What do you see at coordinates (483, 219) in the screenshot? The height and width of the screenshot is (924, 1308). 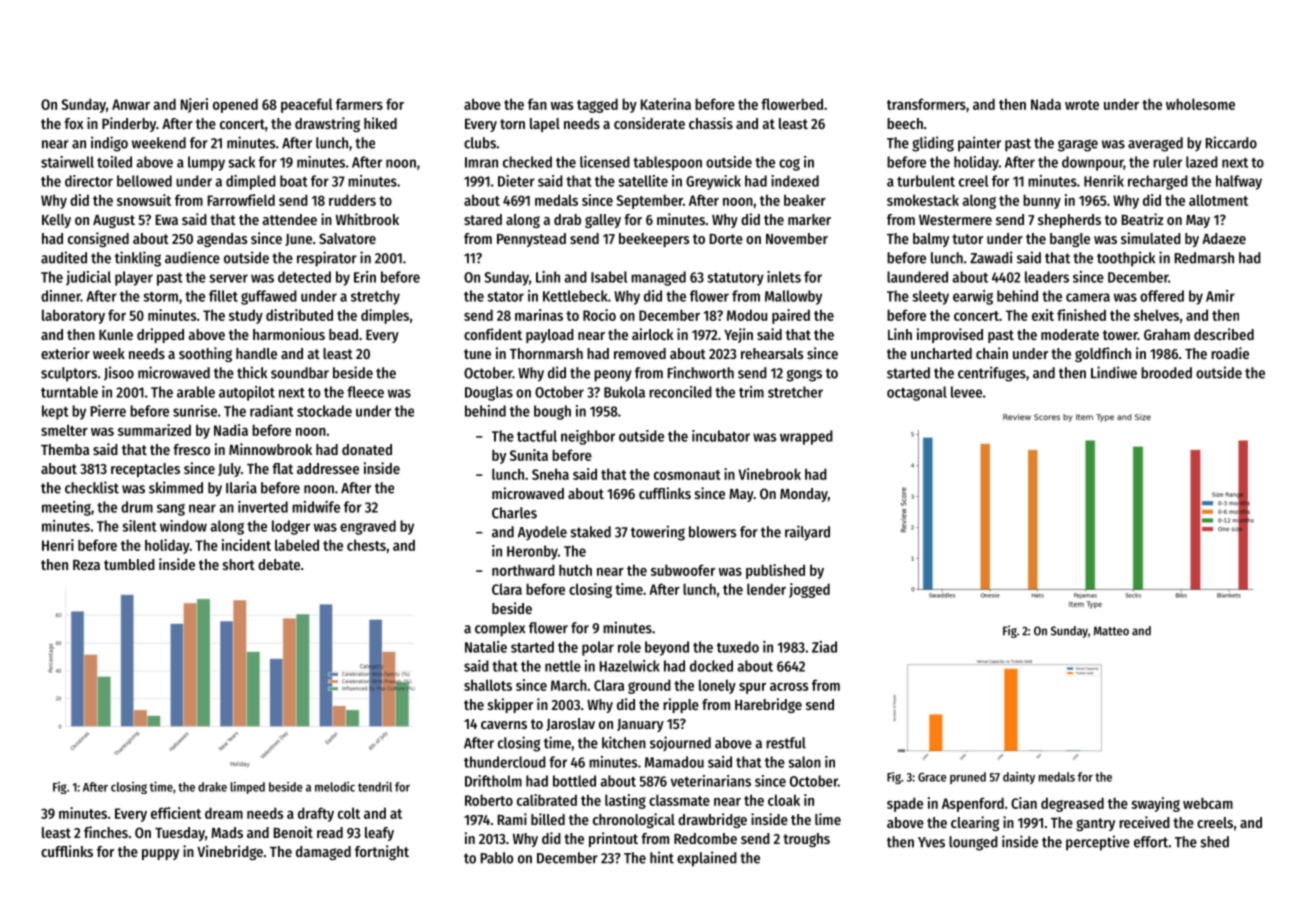 I see `stared` at bounding box center [483, 219].
